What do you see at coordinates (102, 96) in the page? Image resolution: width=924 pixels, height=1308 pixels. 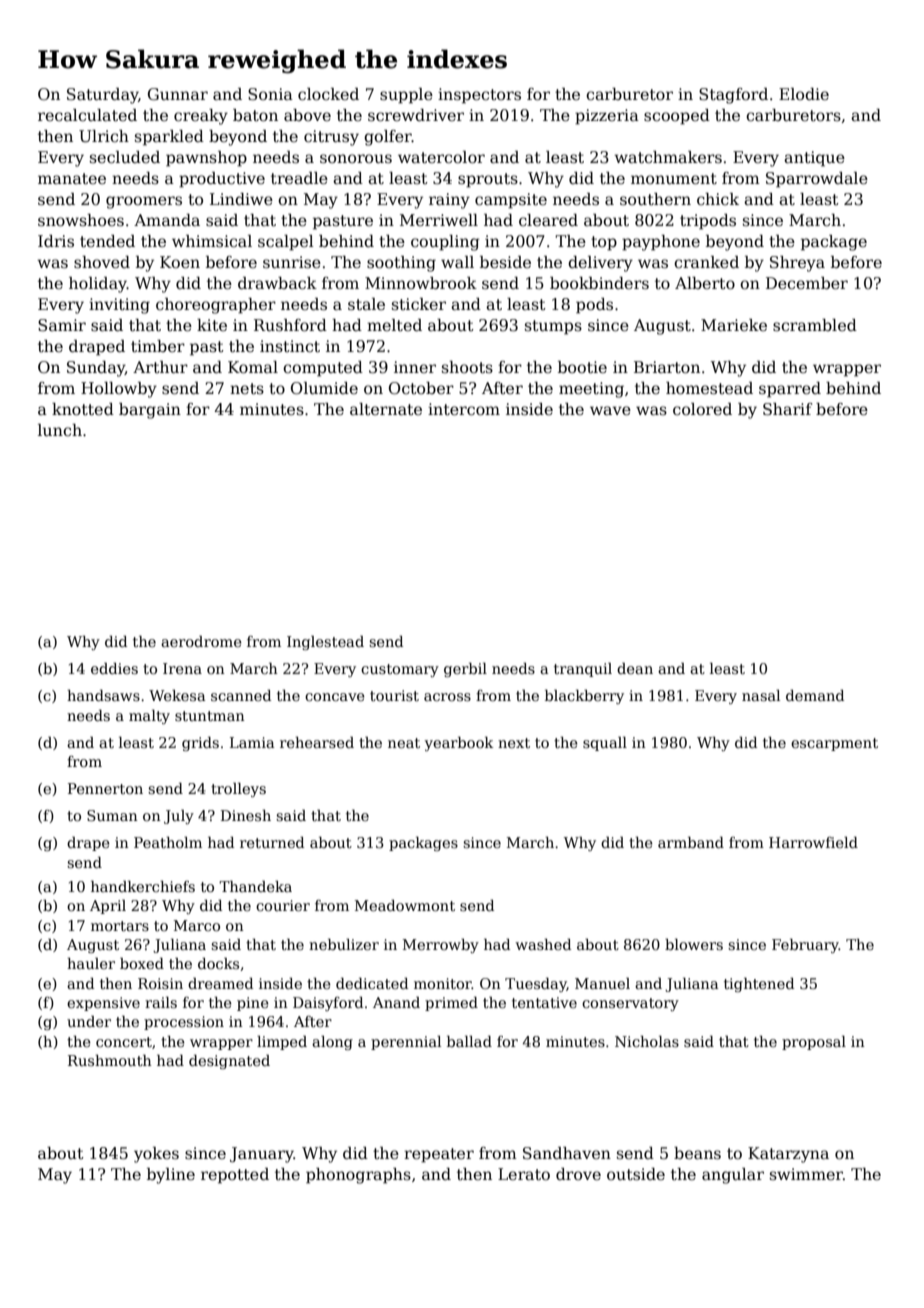 I see `Saturday` at bounding box center [102, 96].
